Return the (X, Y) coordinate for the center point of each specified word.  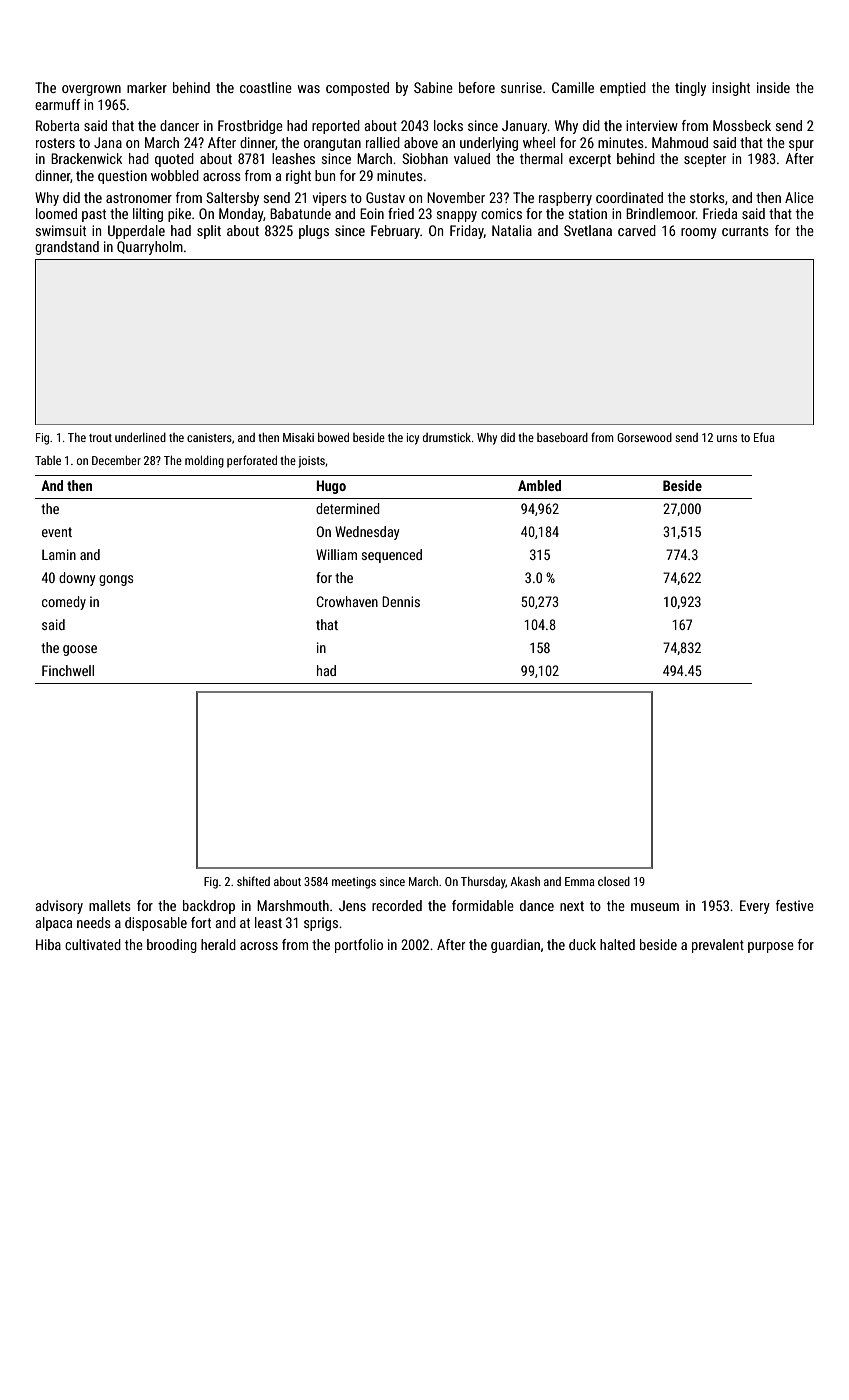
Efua (764, 437)
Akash (525, 881)
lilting (148, 215)
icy (413, 439)
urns (727, 438)
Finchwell (68, 670)
